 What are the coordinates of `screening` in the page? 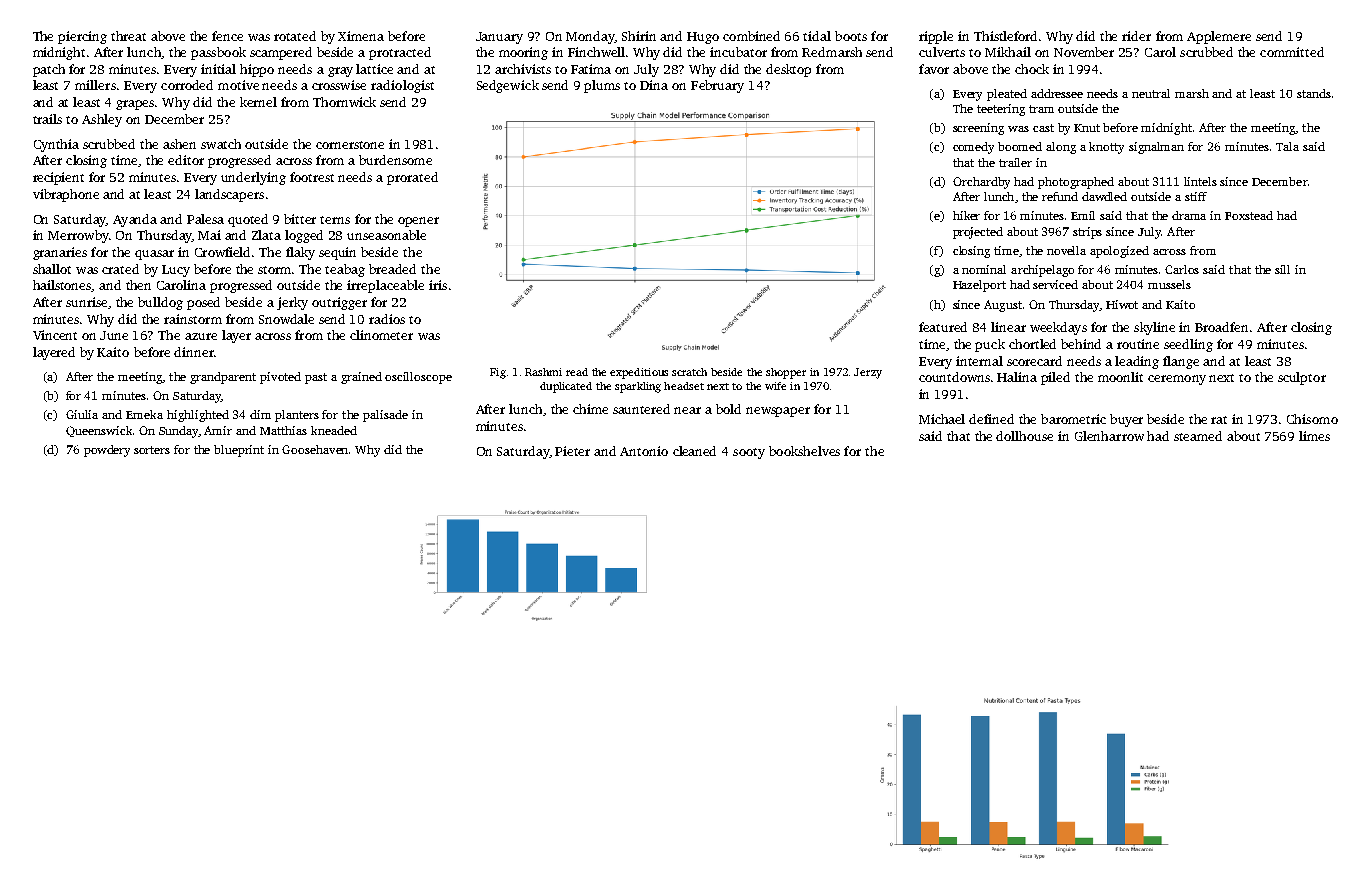 It's located at (978, 129).
